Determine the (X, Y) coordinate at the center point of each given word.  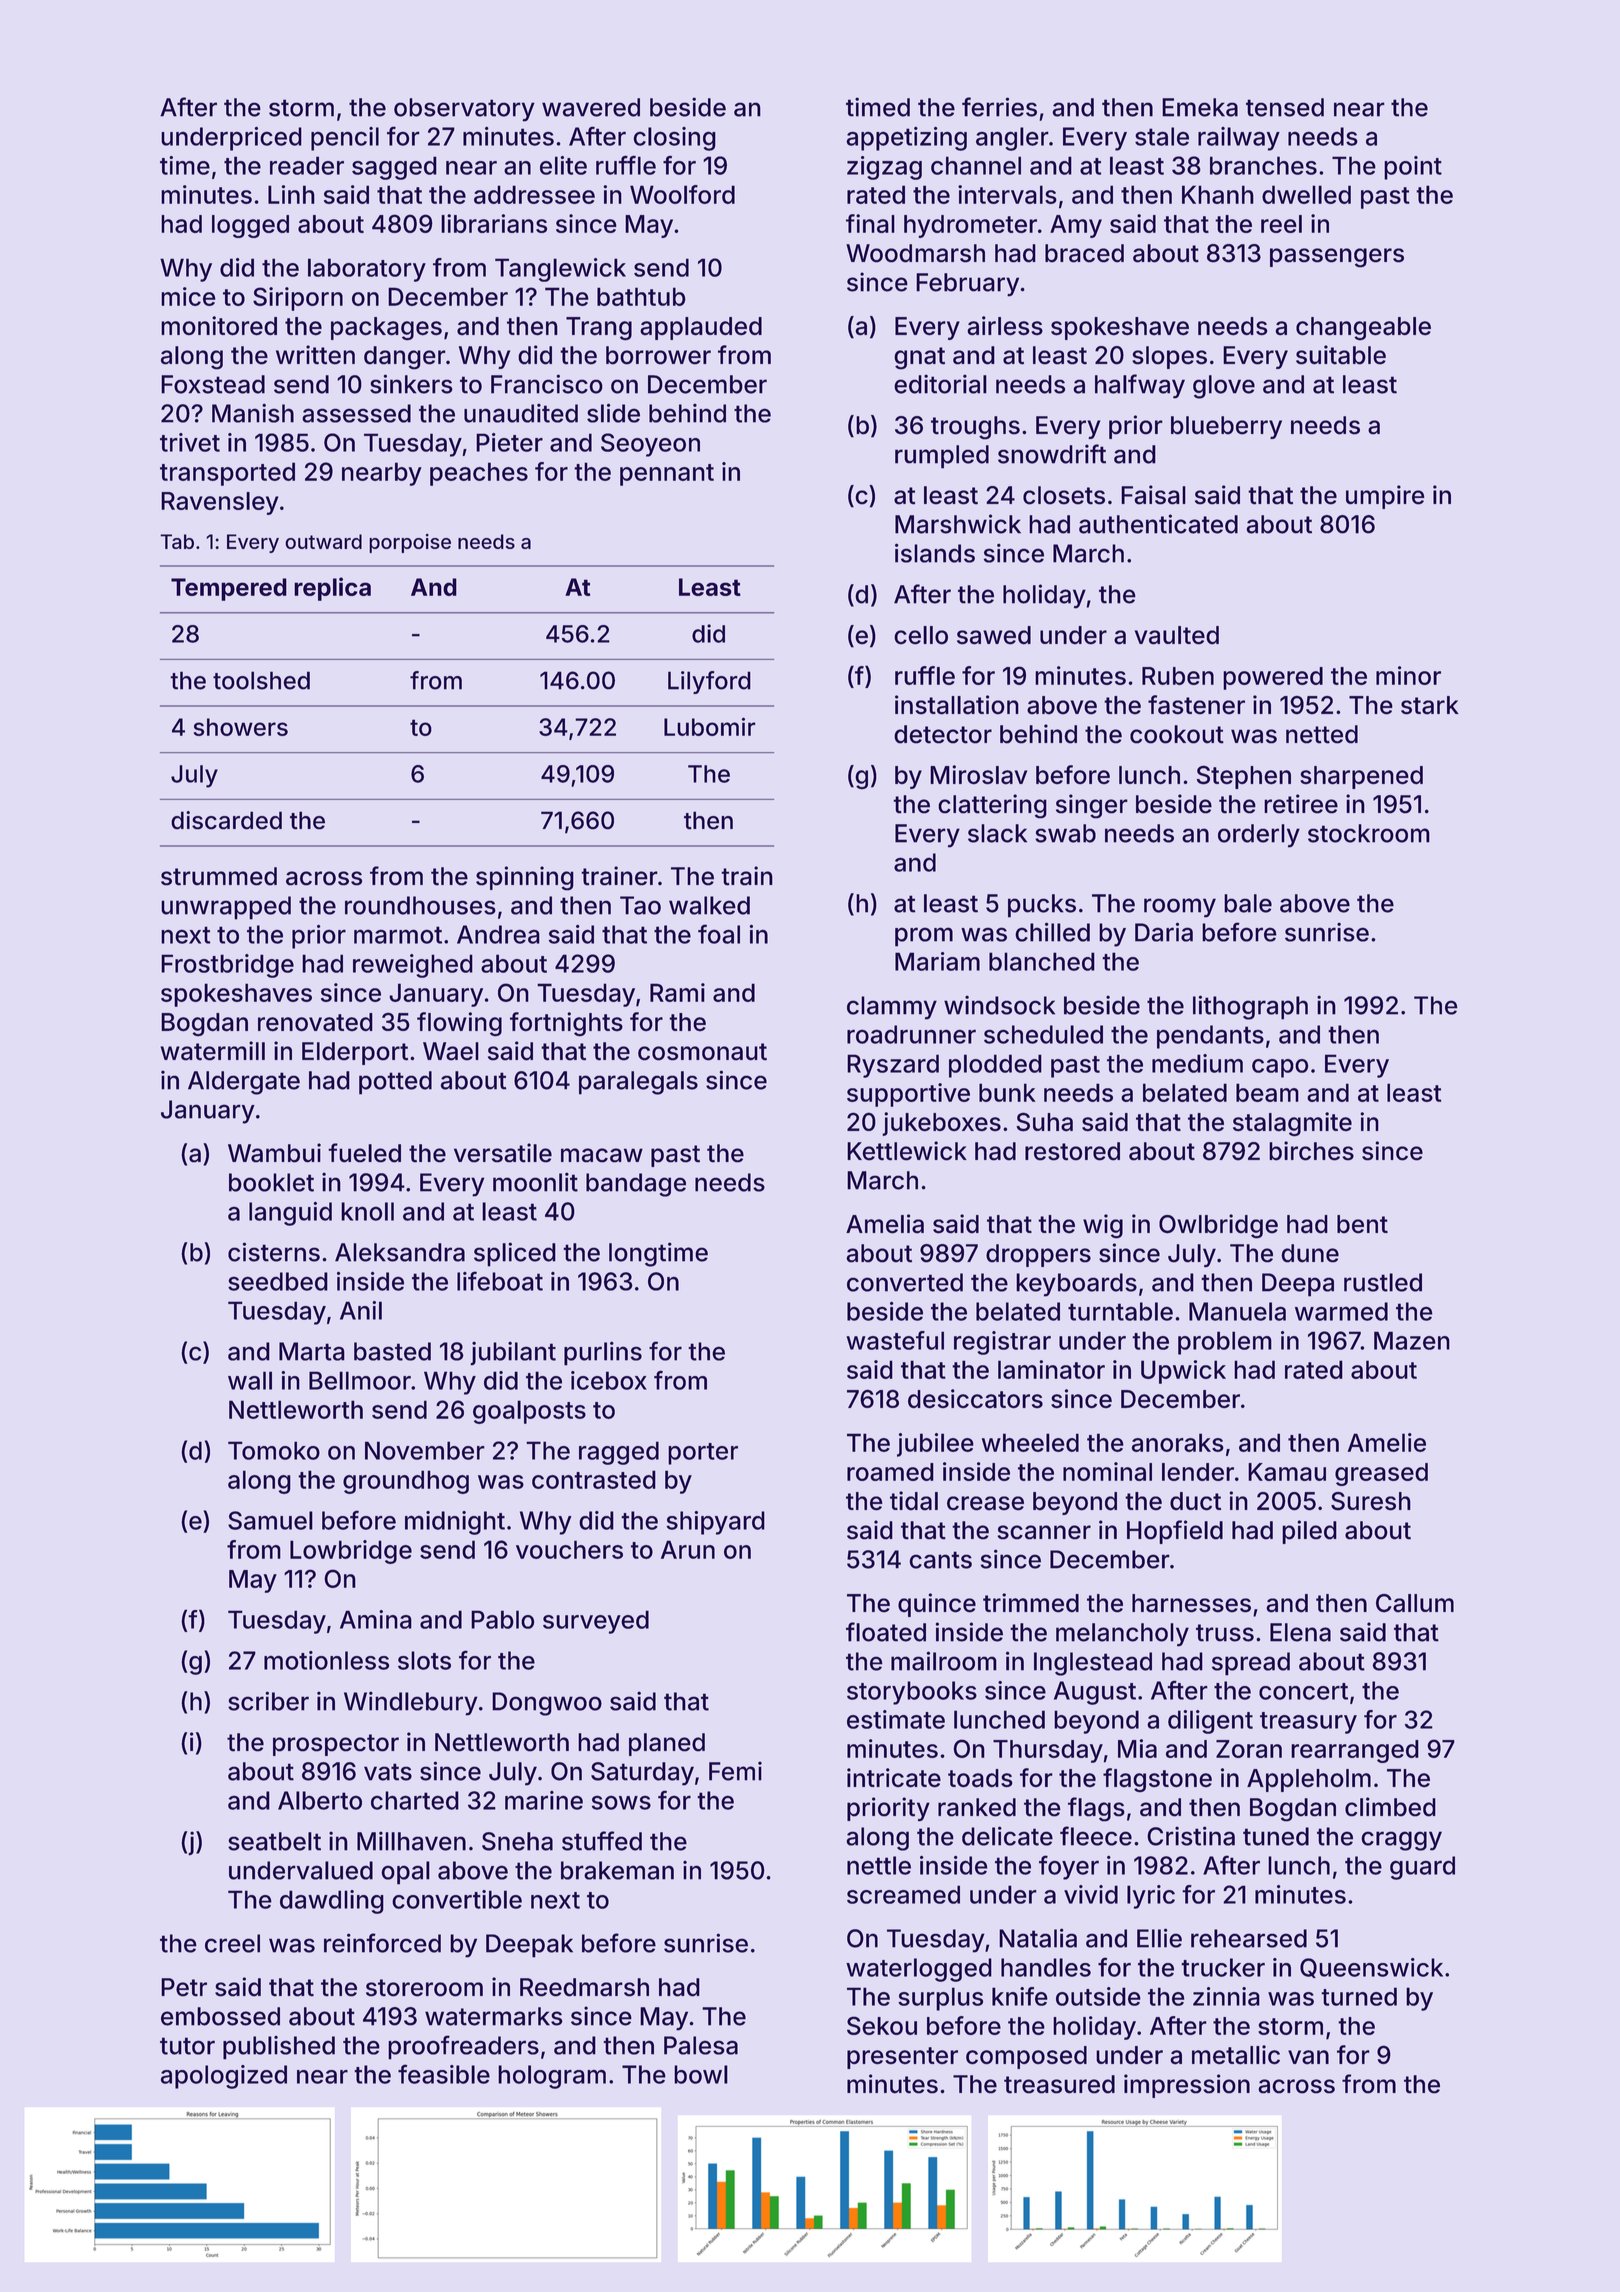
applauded (701, 328)
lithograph (1250, 1007)
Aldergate (244, 1083)
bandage (636, 1185)
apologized (224, 2077)
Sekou (882, 2025)
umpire (1385, 497)
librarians (494, 223)
